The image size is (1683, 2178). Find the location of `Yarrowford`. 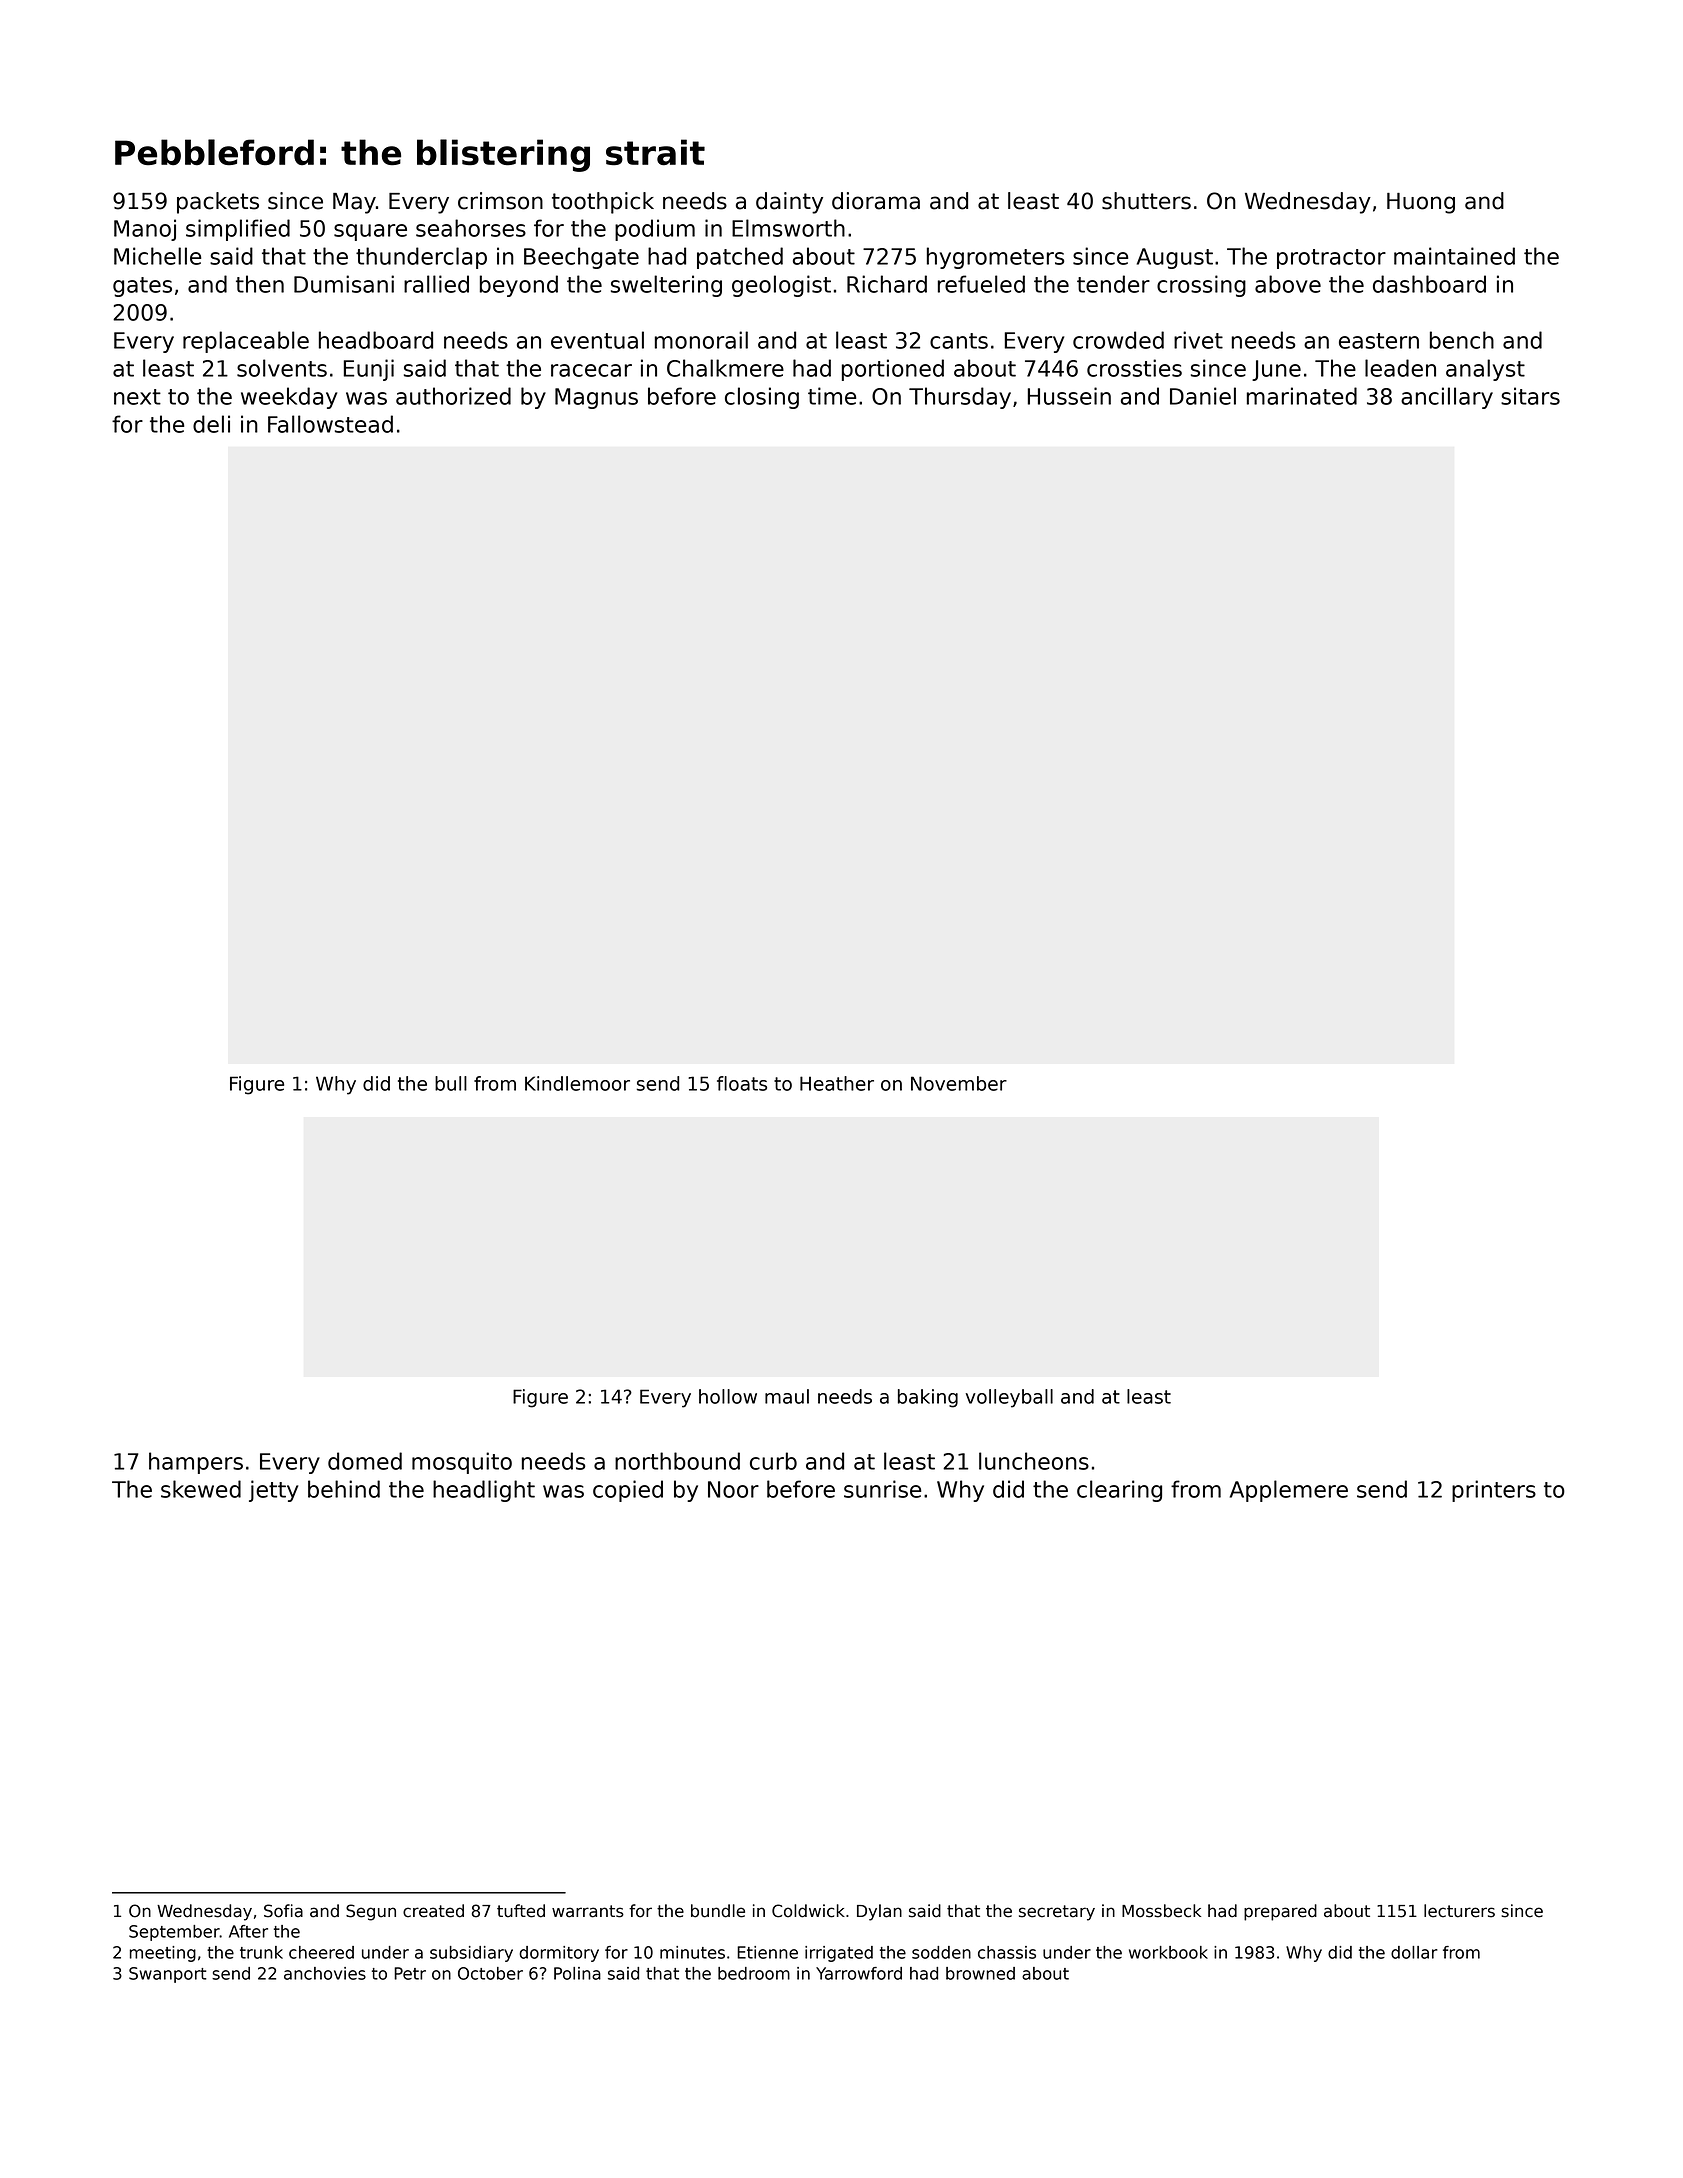

Yarrowford is located at coordinates (859, 1973).
